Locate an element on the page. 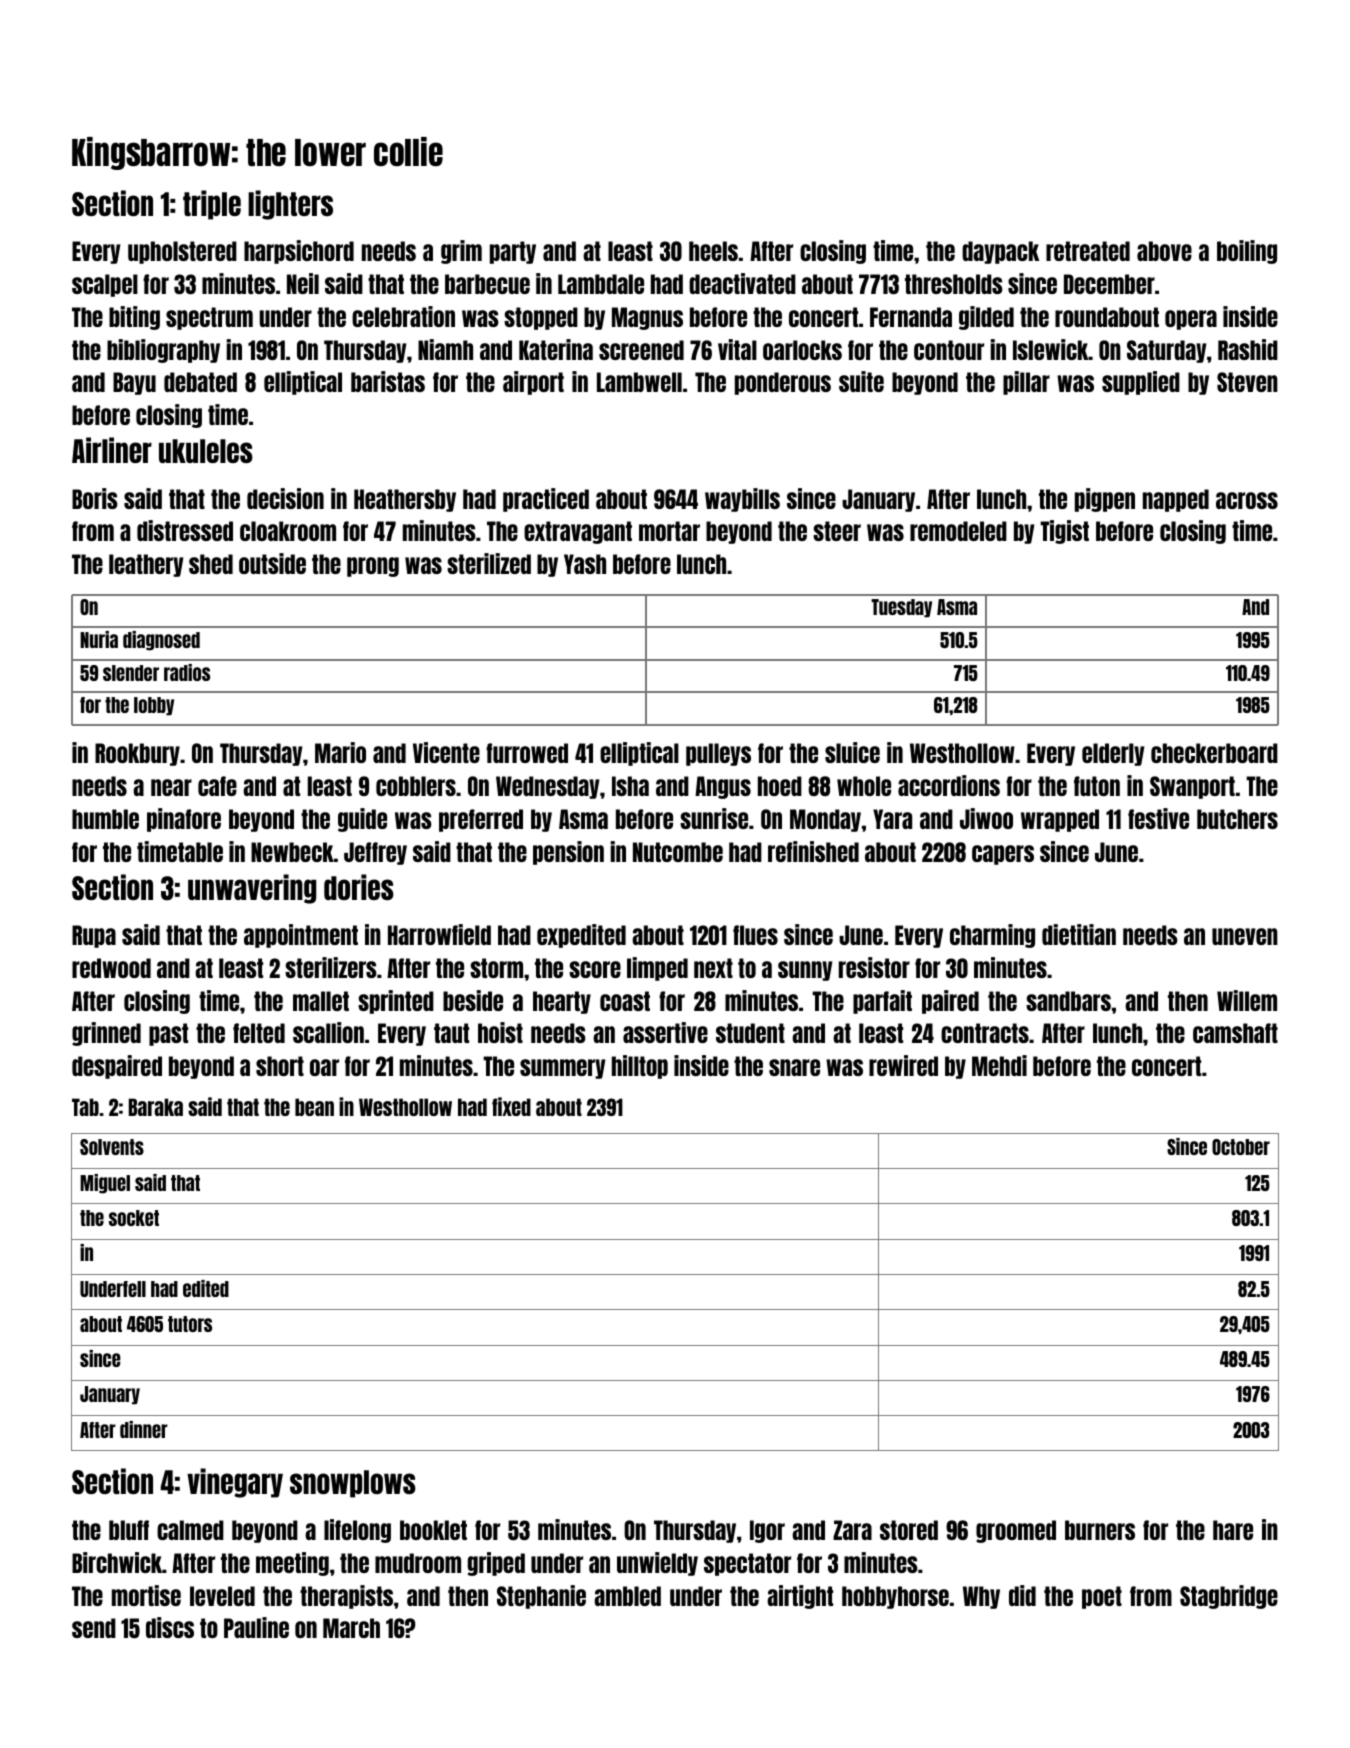 The width and height of the document is (1350, 1748). tutors is located at coordinates (190, 1324).
